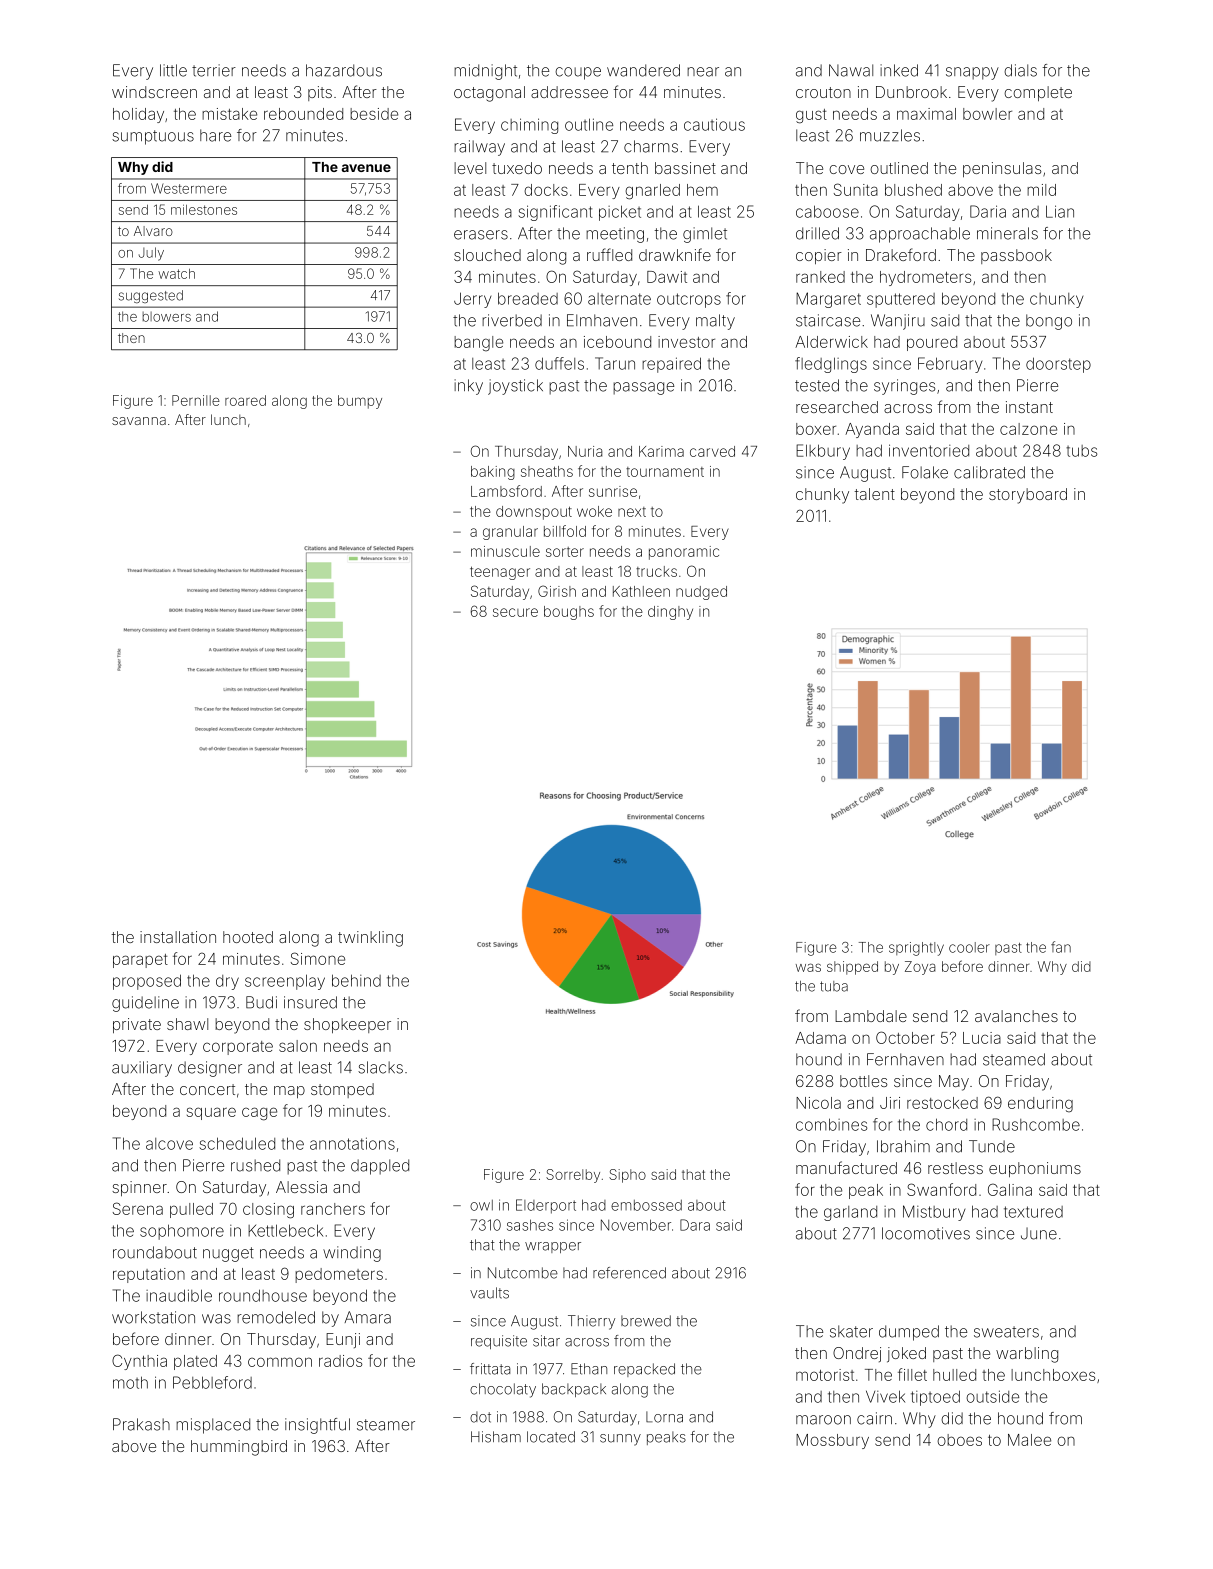  Describe the element at coordinates (617, 342) in the screenshot. I see `icebound` at that location.
